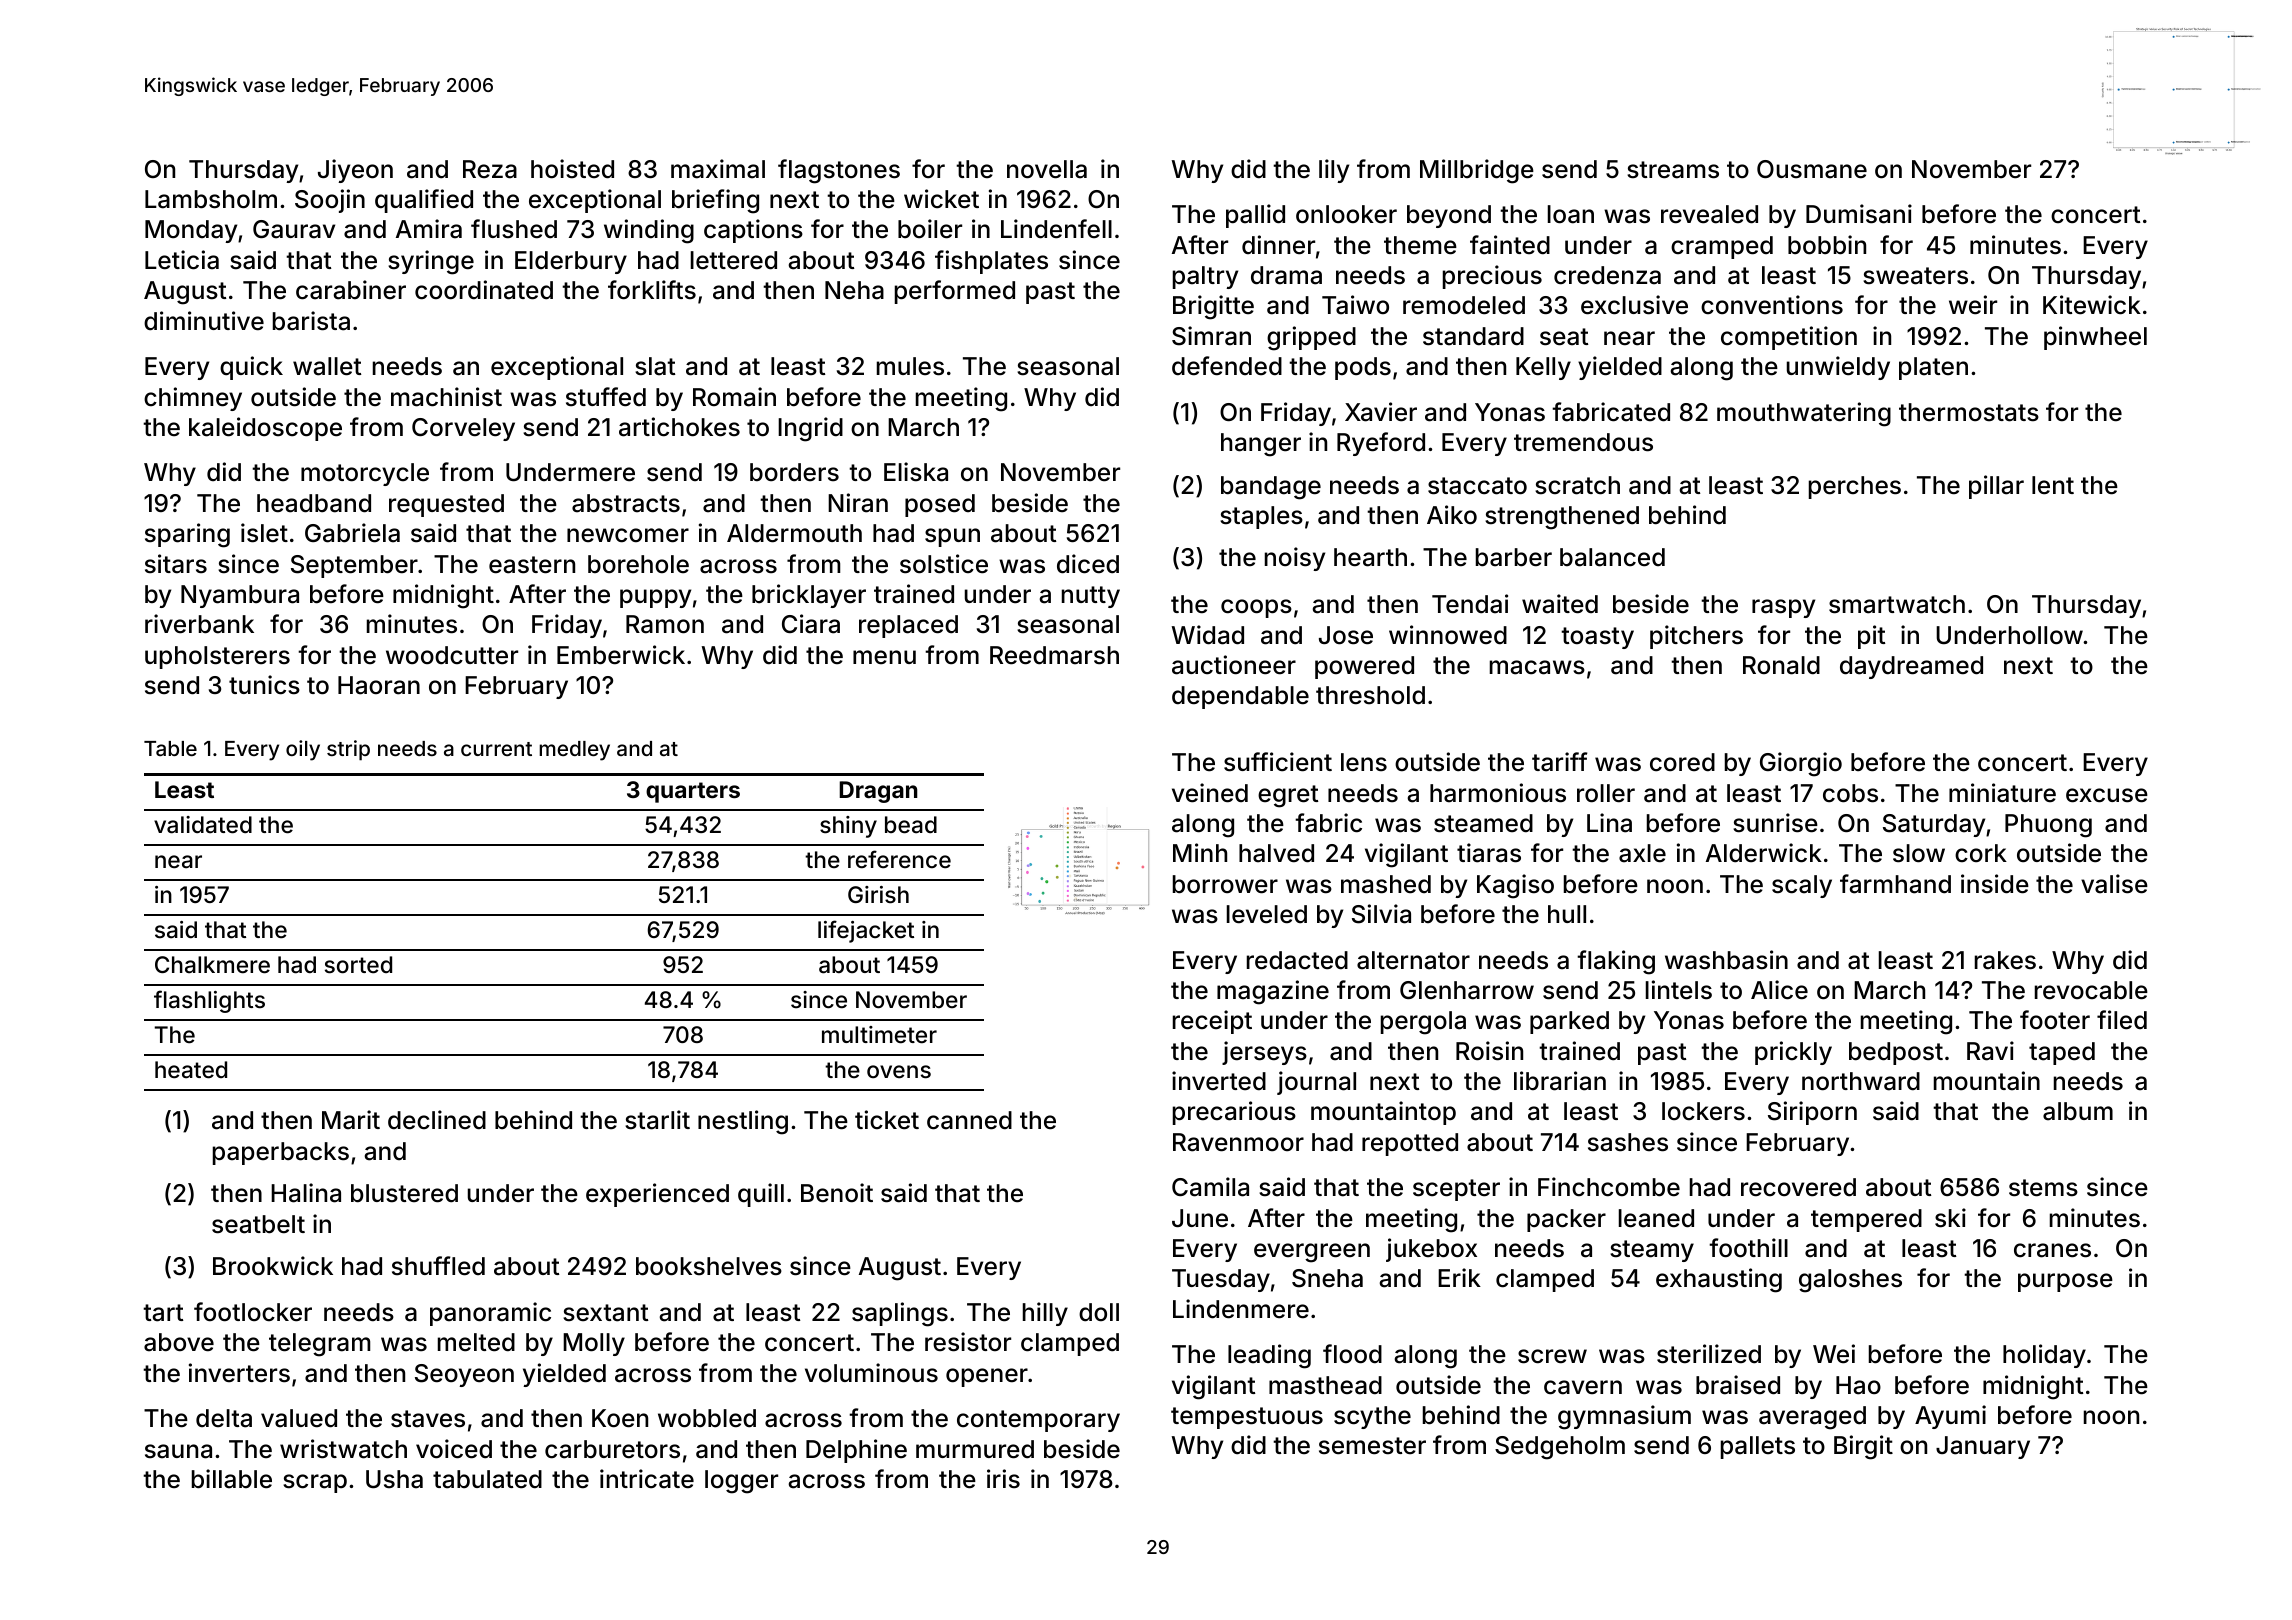 This document has height=1620, width=2292. Describe the element at coordinates (1210, 1187) in the document. I see `Camila` at that location.
